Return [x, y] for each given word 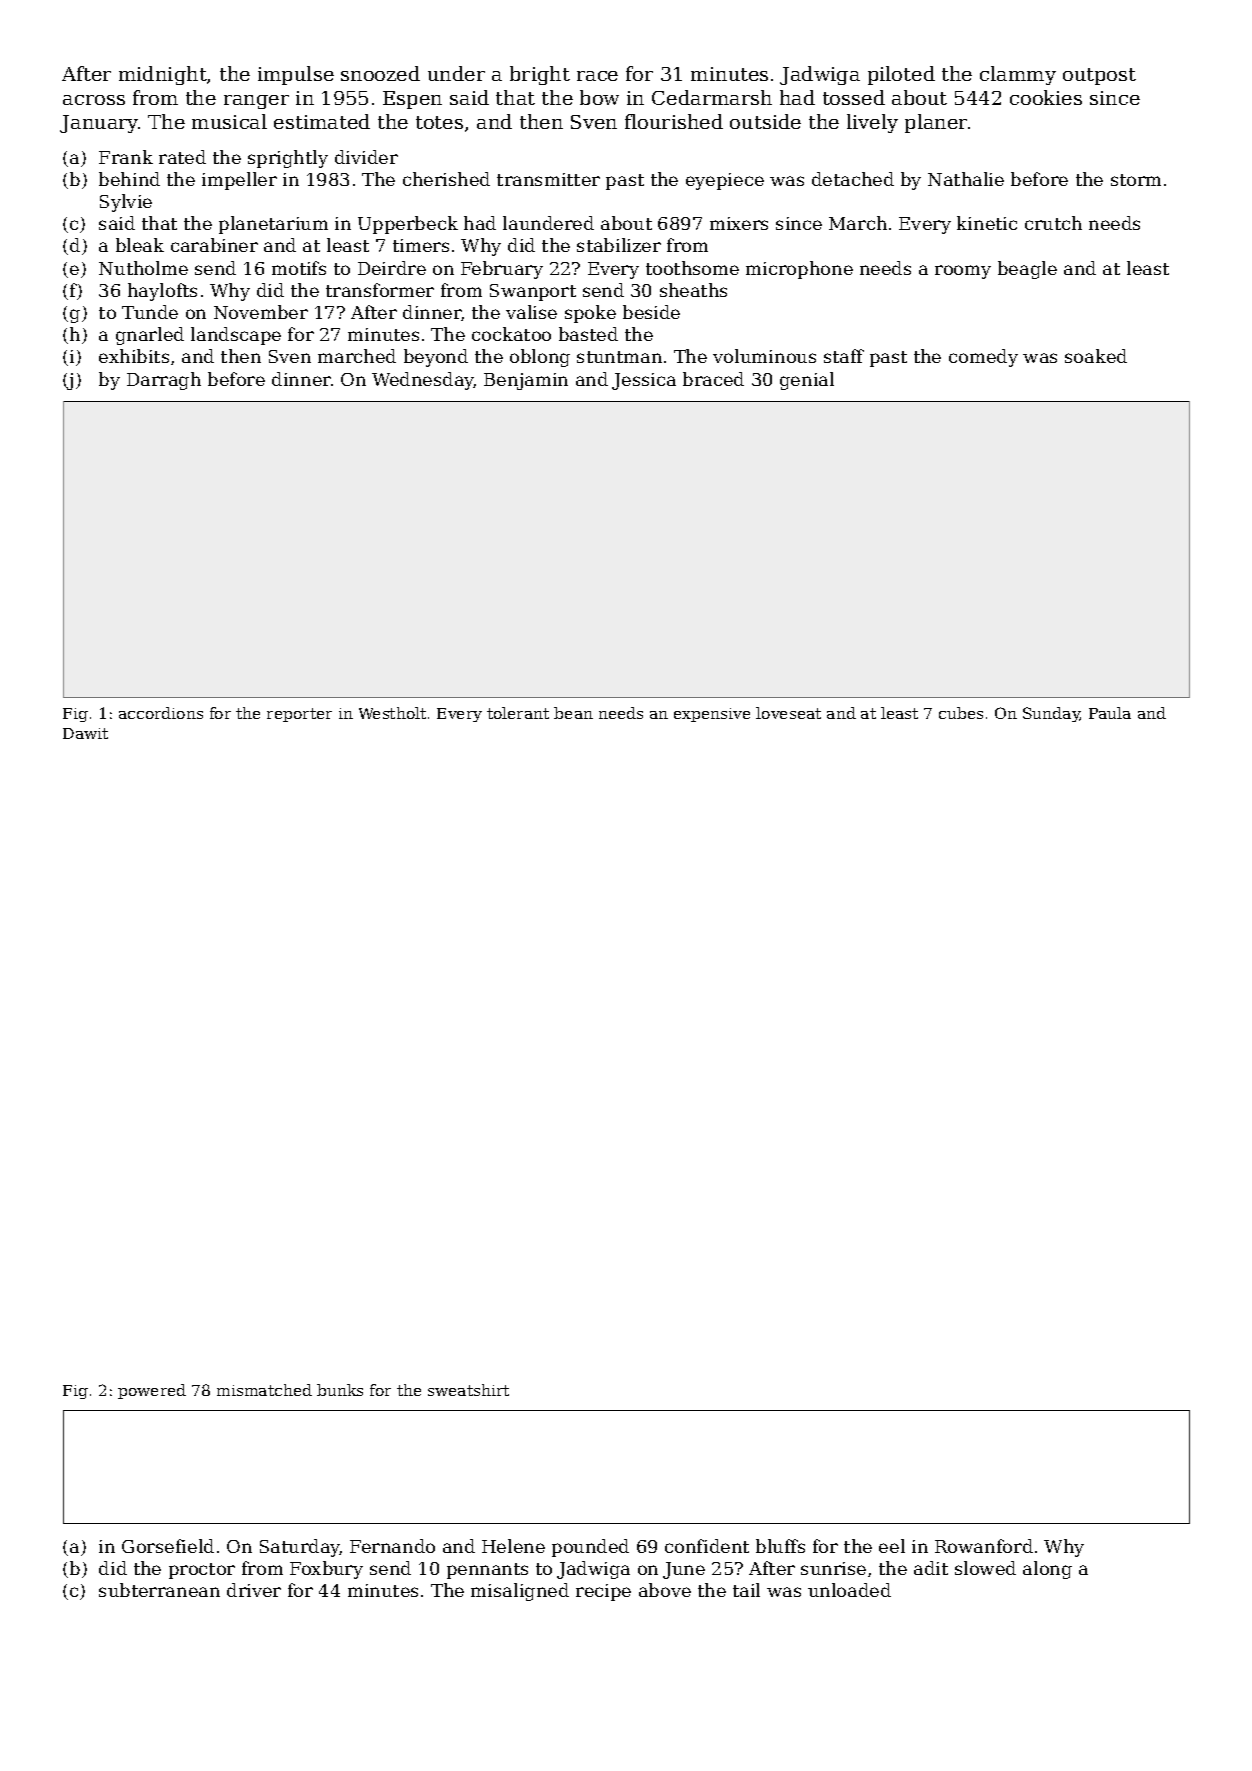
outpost [1099, 76]
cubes [961, 713]
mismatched [264, 1390]
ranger [256, 102]
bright [540, 75]
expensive [712, 715]
